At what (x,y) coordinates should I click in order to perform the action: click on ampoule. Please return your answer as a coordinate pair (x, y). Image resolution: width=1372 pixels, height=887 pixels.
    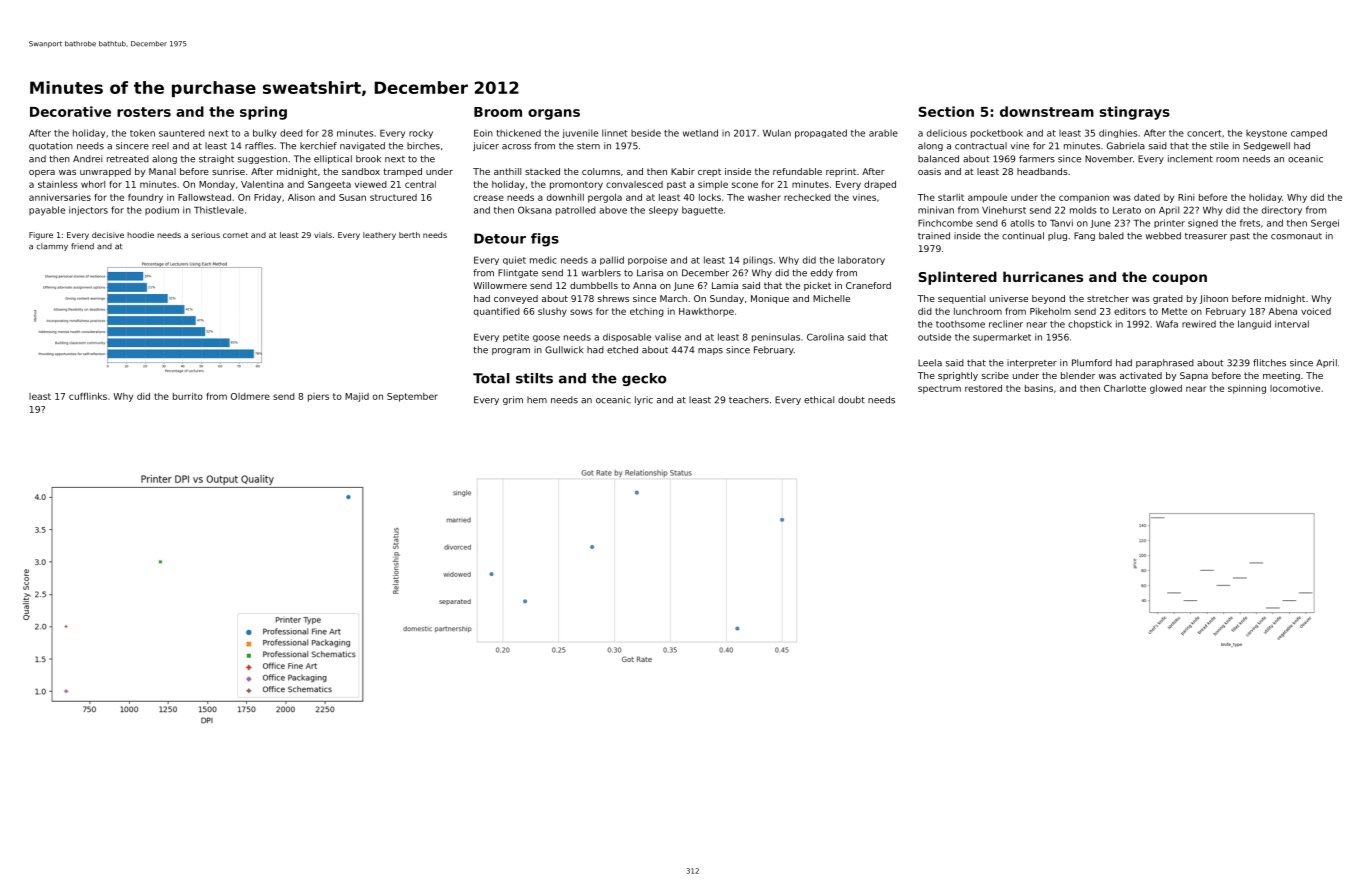
    Looking at the image, I should click on (987, 198).
